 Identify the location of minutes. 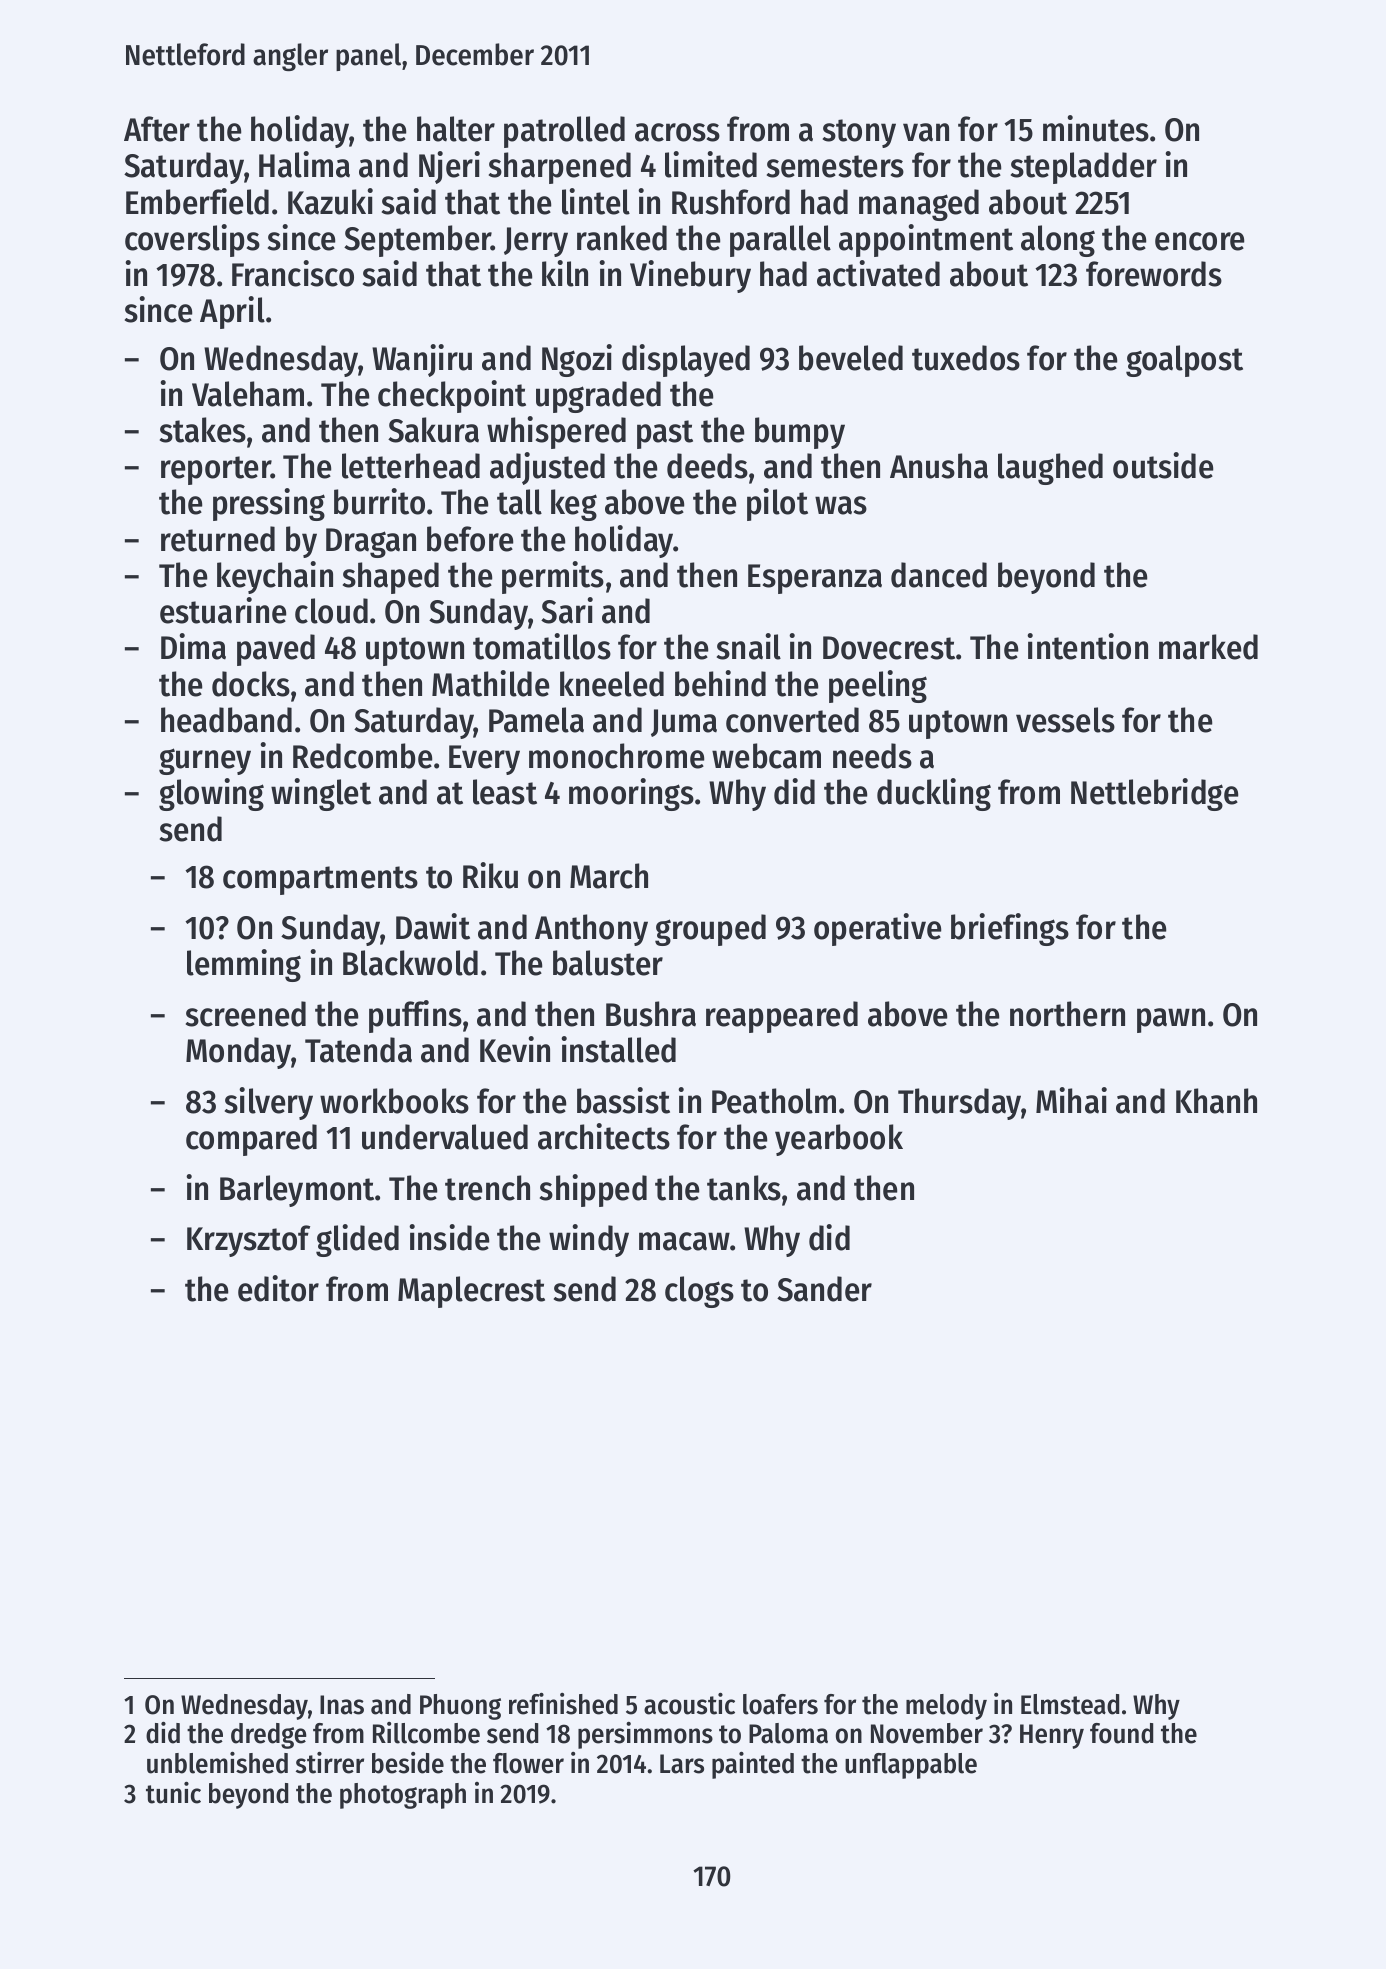
(1096, 128).
